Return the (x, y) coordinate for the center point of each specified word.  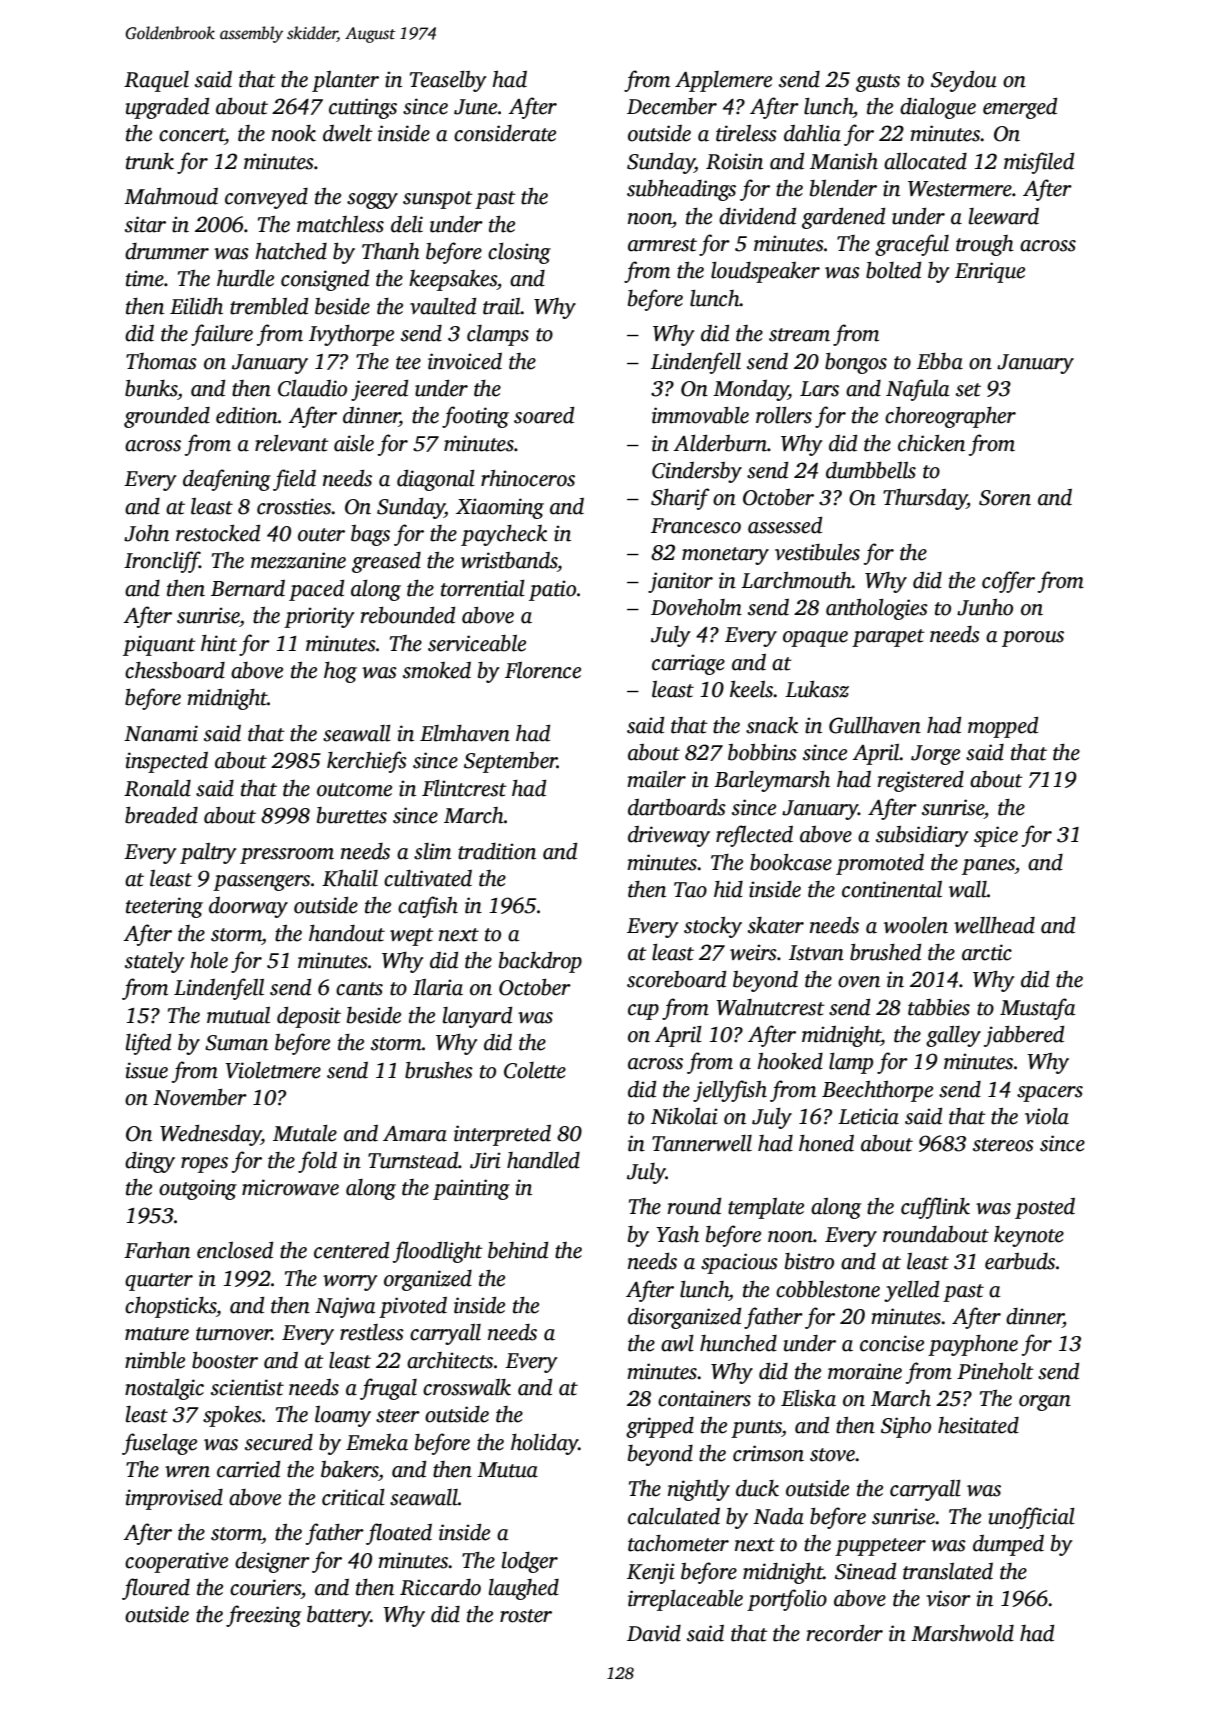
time (145, 278)
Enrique (990, 272)
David (654, 1633)
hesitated (978, 1425)
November (200, 1097)
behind (518, 1250)
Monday (750, 390)
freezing (263, 1616)
